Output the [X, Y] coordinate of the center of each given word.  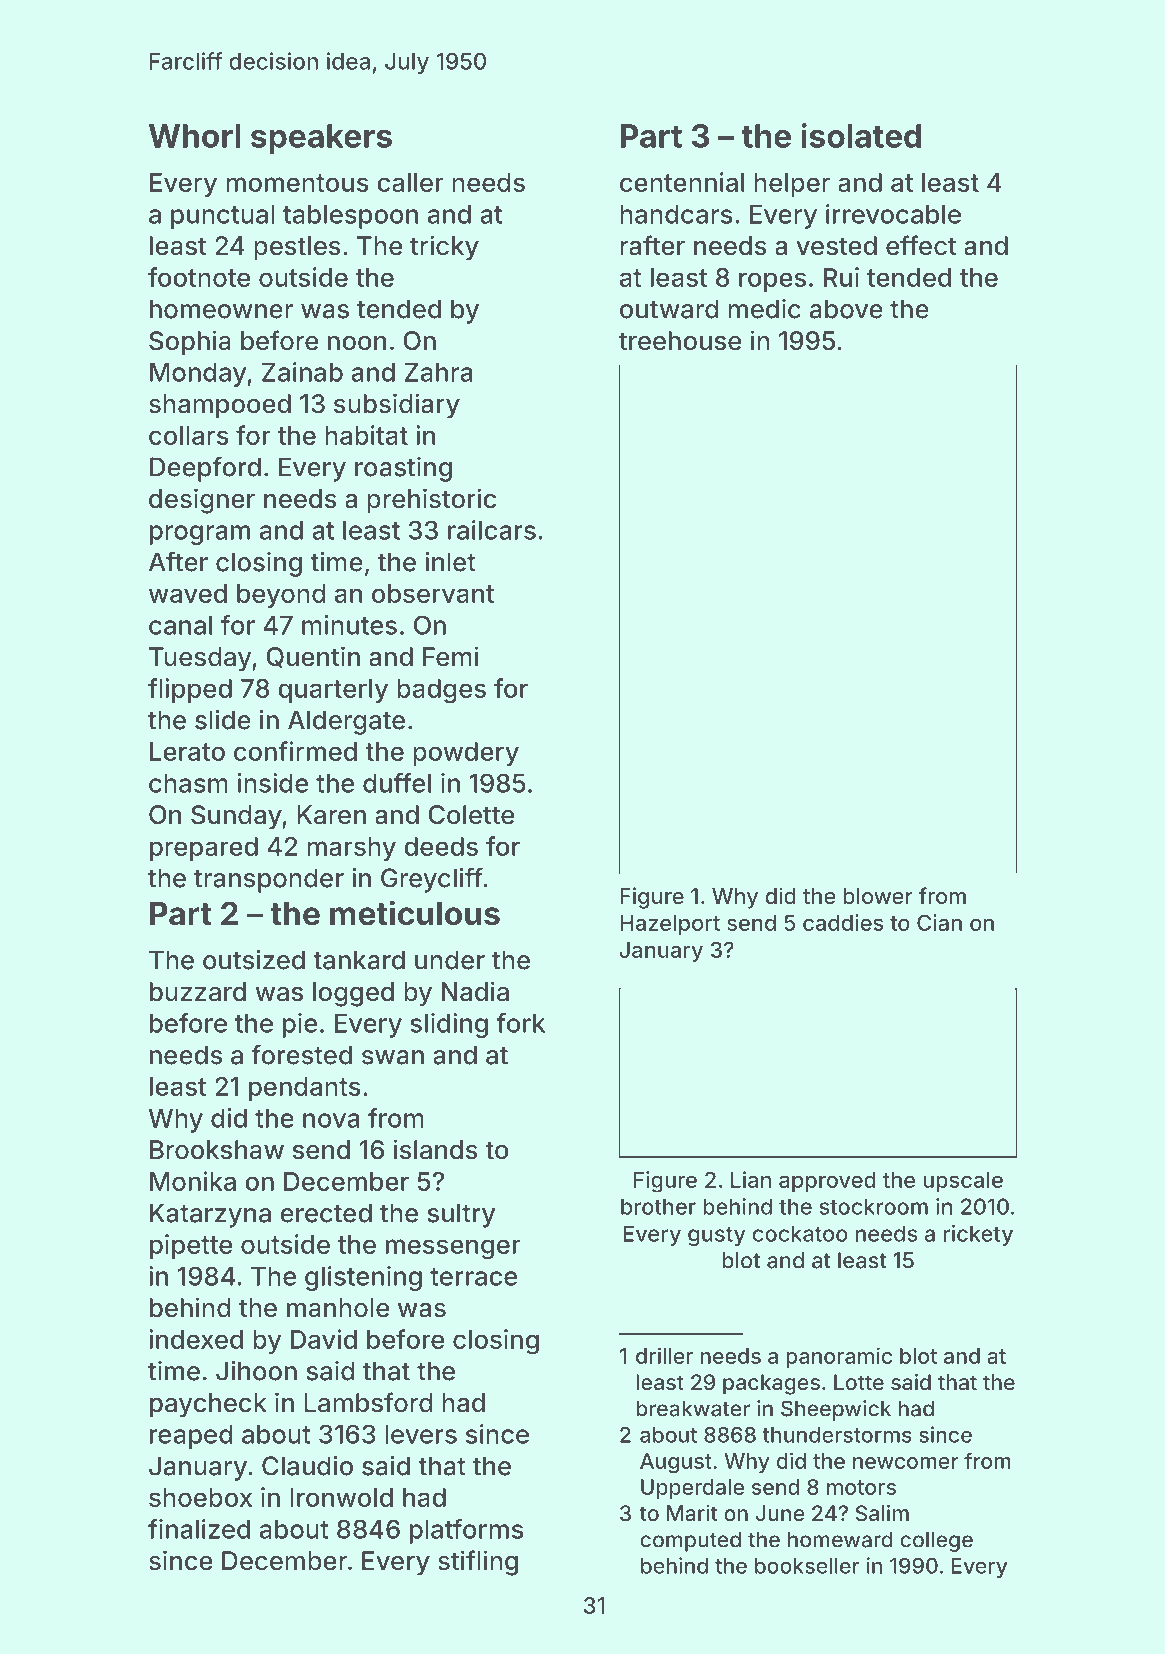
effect [921, 245]
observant [433, 593]
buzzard [198, 992]
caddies [843, 922]
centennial [682, 182]
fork [520, 1023]
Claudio [307, 1466]
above [846, 309]
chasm [188, 783]
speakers [321, 139]
